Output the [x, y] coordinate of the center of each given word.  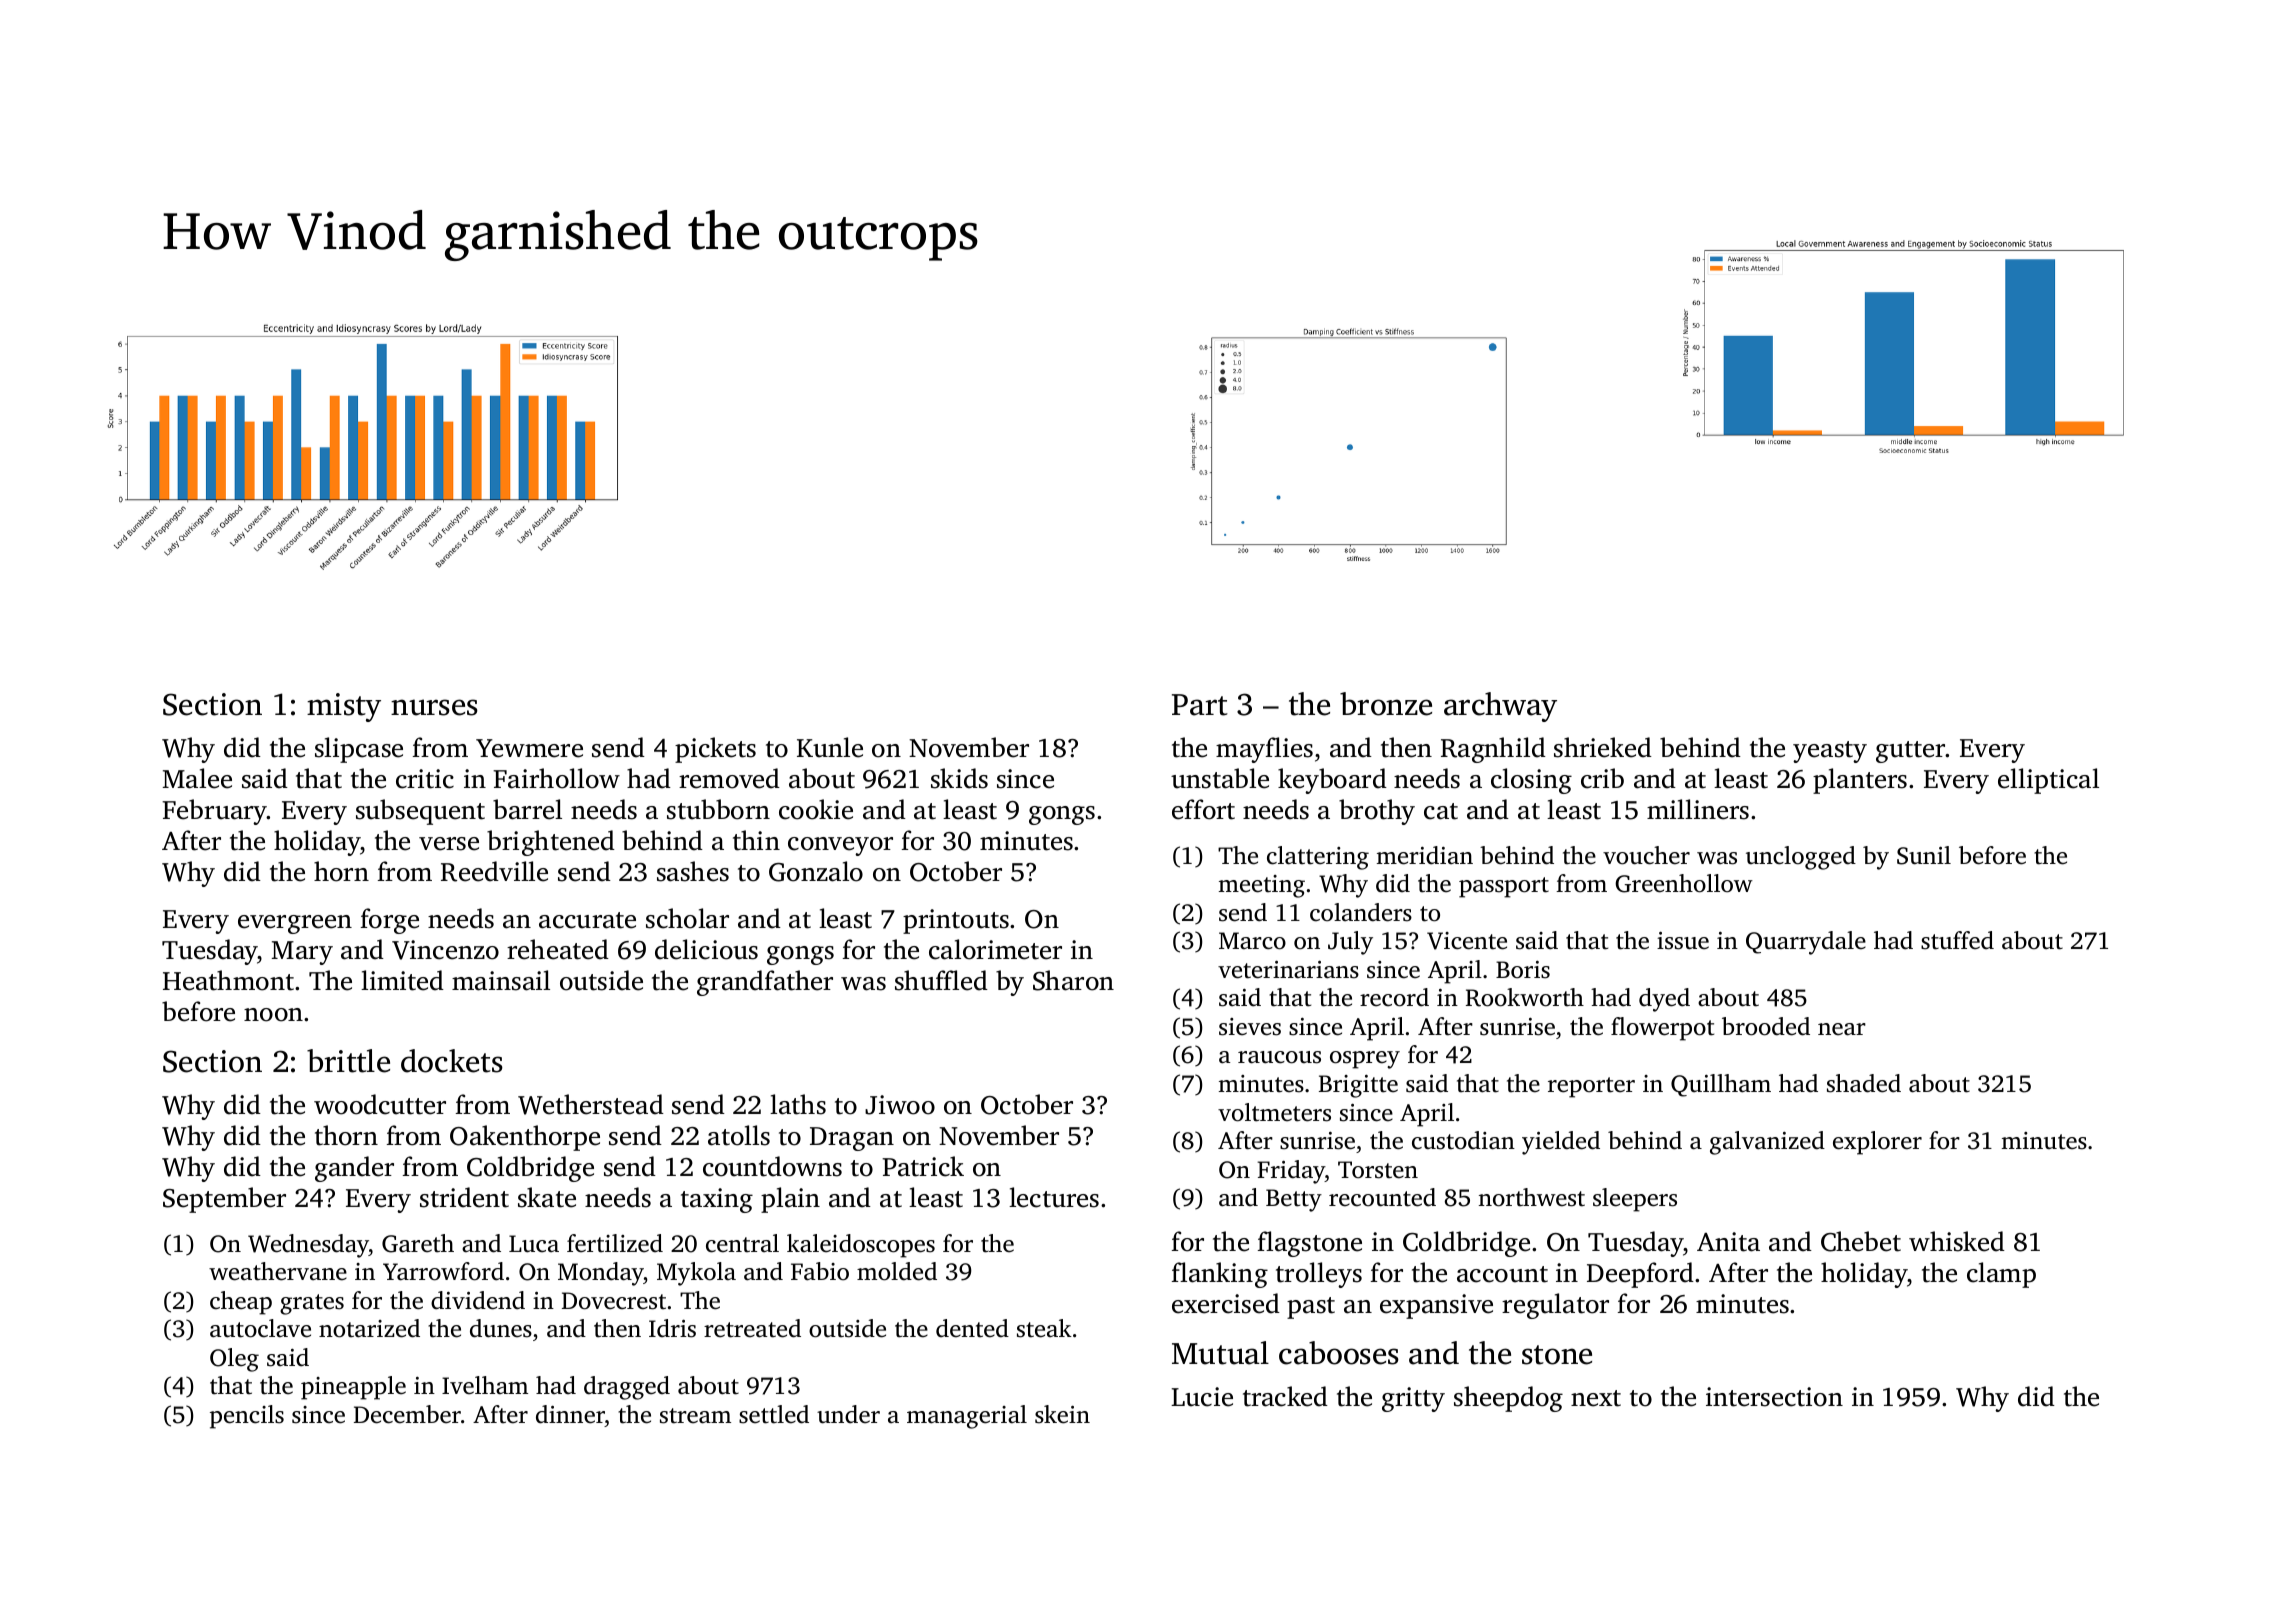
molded [897, 1271]
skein [1062, 1414]
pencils [247, 1417]
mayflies [1264, 750]
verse [449, 844]
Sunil [1924, 855]
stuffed [1957, 940]
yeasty [1830, 752]
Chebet [1861, 1241]
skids [959, 778]
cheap [241, 1303]
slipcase [359, 750]
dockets [452, 1061]
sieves [1250, 1027]
